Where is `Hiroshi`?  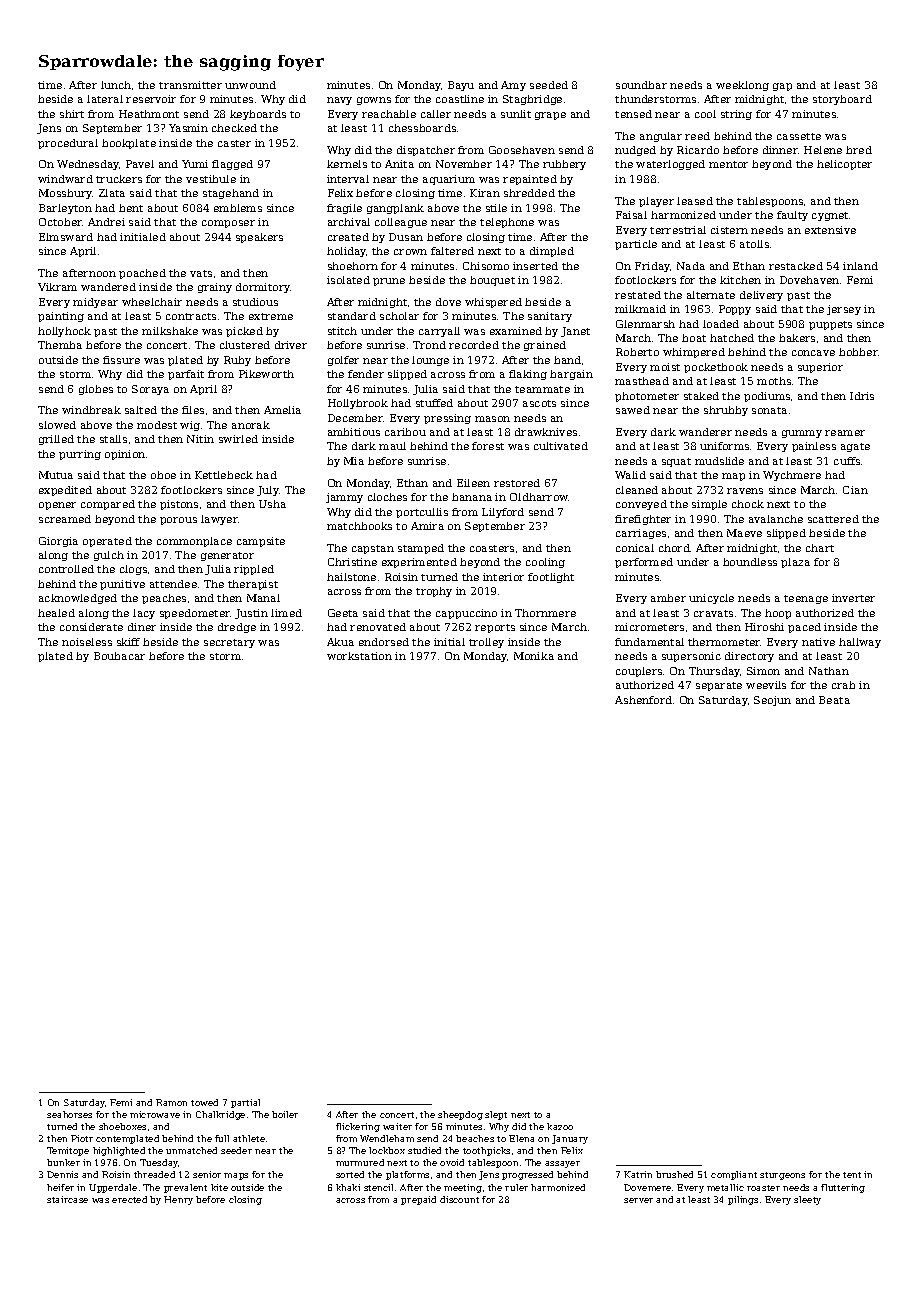 Hiroshi is located at coordinates (764, 627).
